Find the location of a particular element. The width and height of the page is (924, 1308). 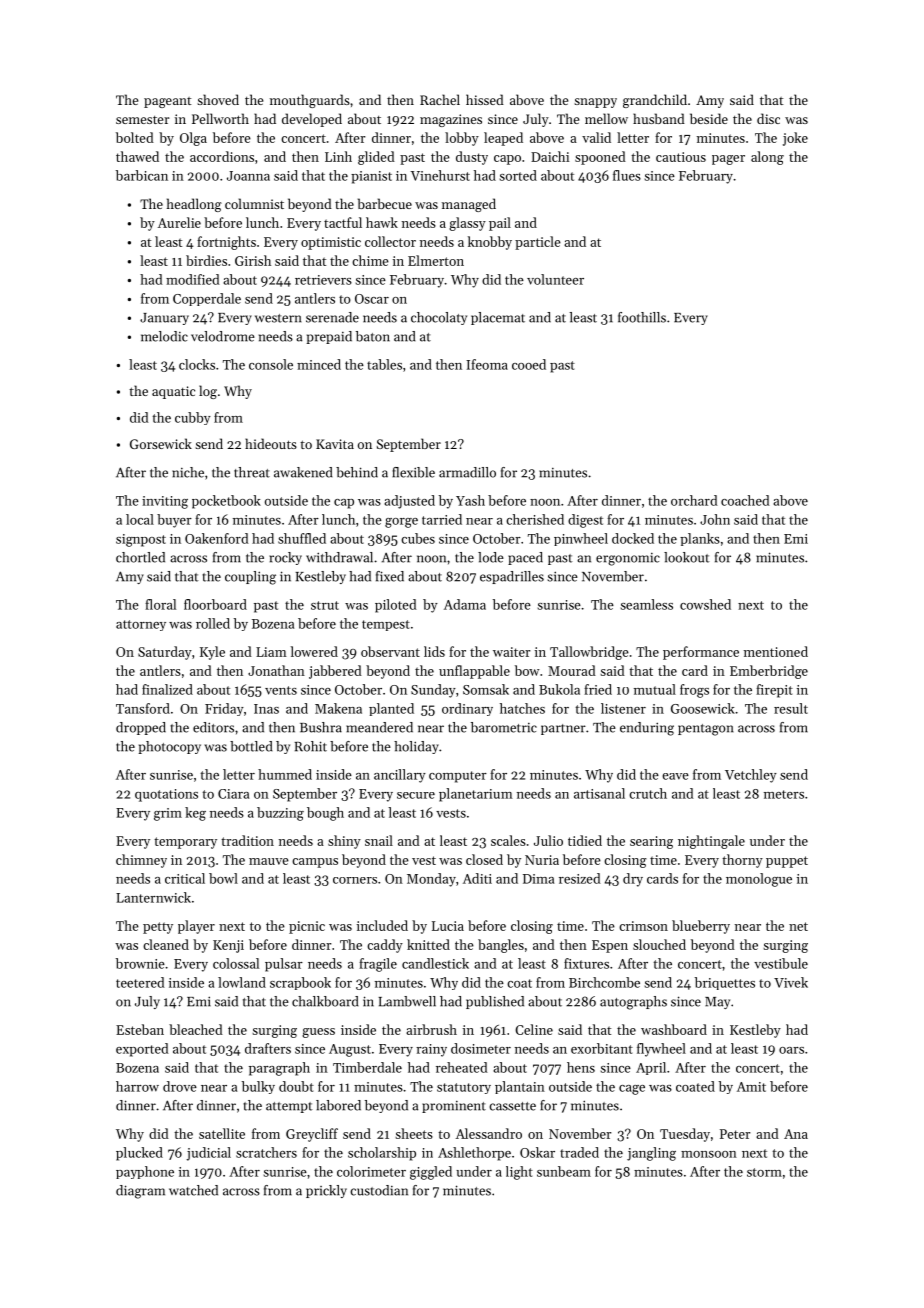

mouthguards is located at coordinates (310, 101).
